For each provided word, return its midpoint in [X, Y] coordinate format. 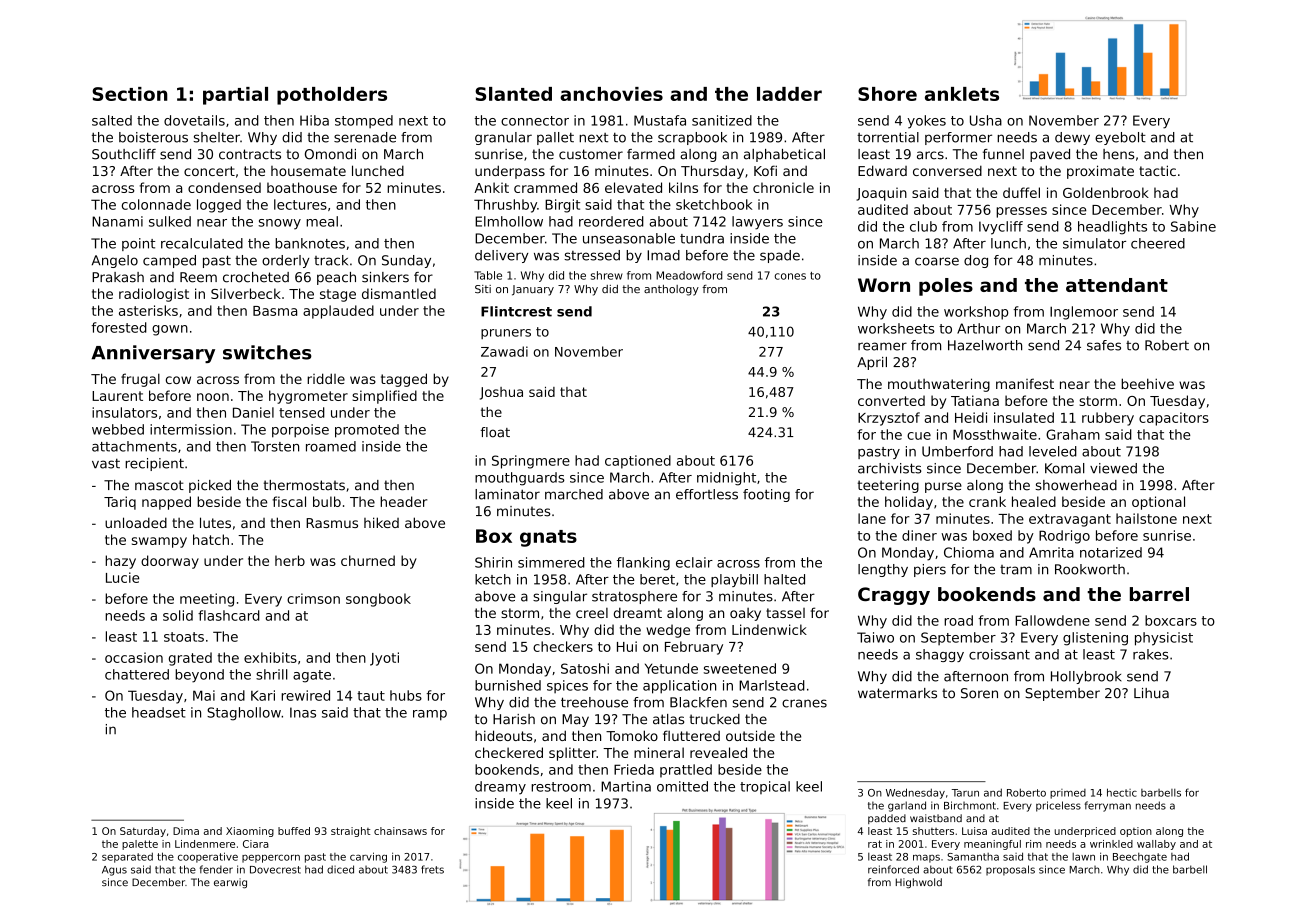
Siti [483, 289]
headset [159, 712]
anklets [962, 94]
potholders [332, 96]
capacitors [1174, 419]
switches [267, 352]
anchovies [611, 94]
